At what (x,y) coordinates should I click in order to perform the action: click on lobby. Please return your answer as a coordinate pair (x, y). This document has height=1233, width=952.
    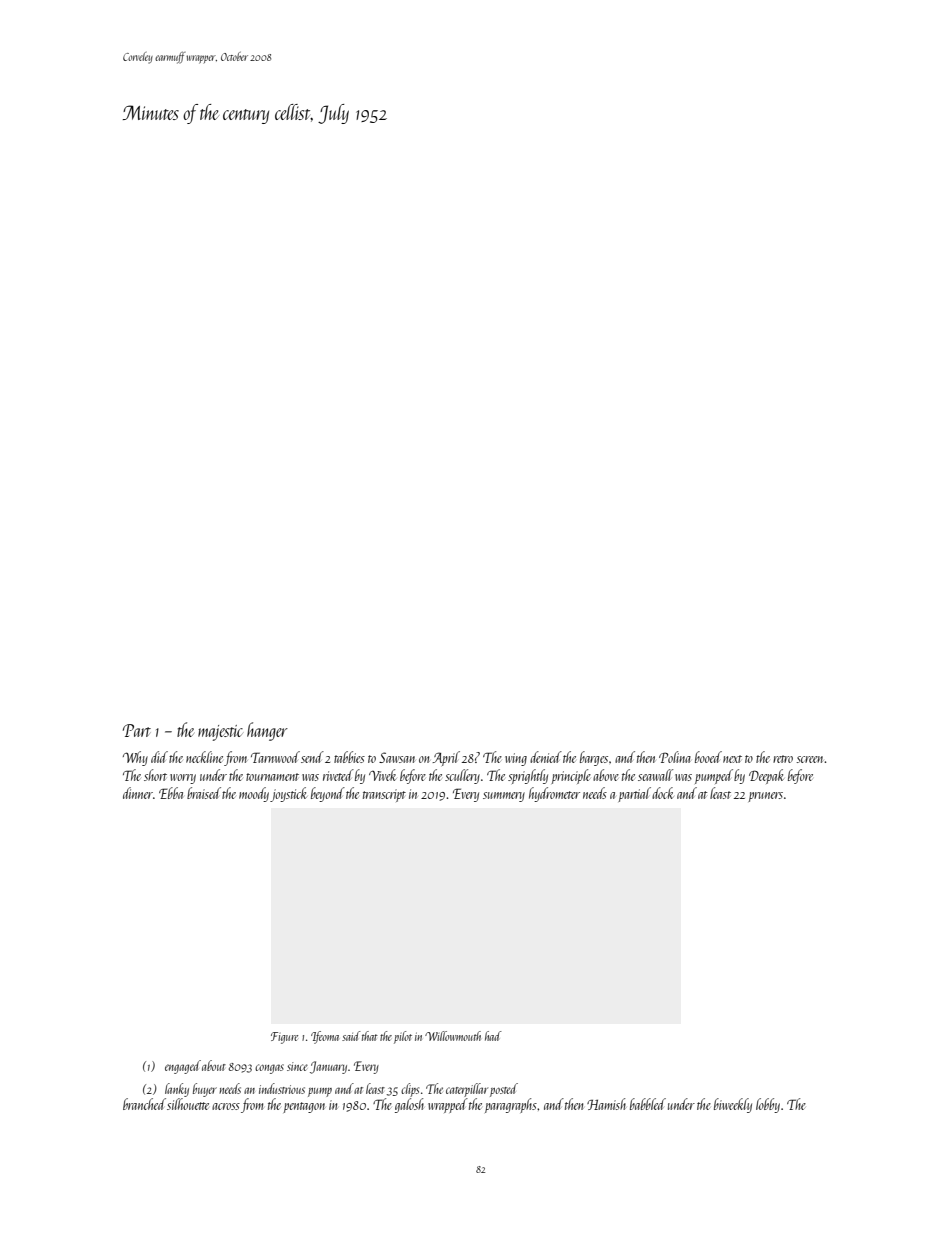
    Looking at the image, I should click on (768, 1105).
